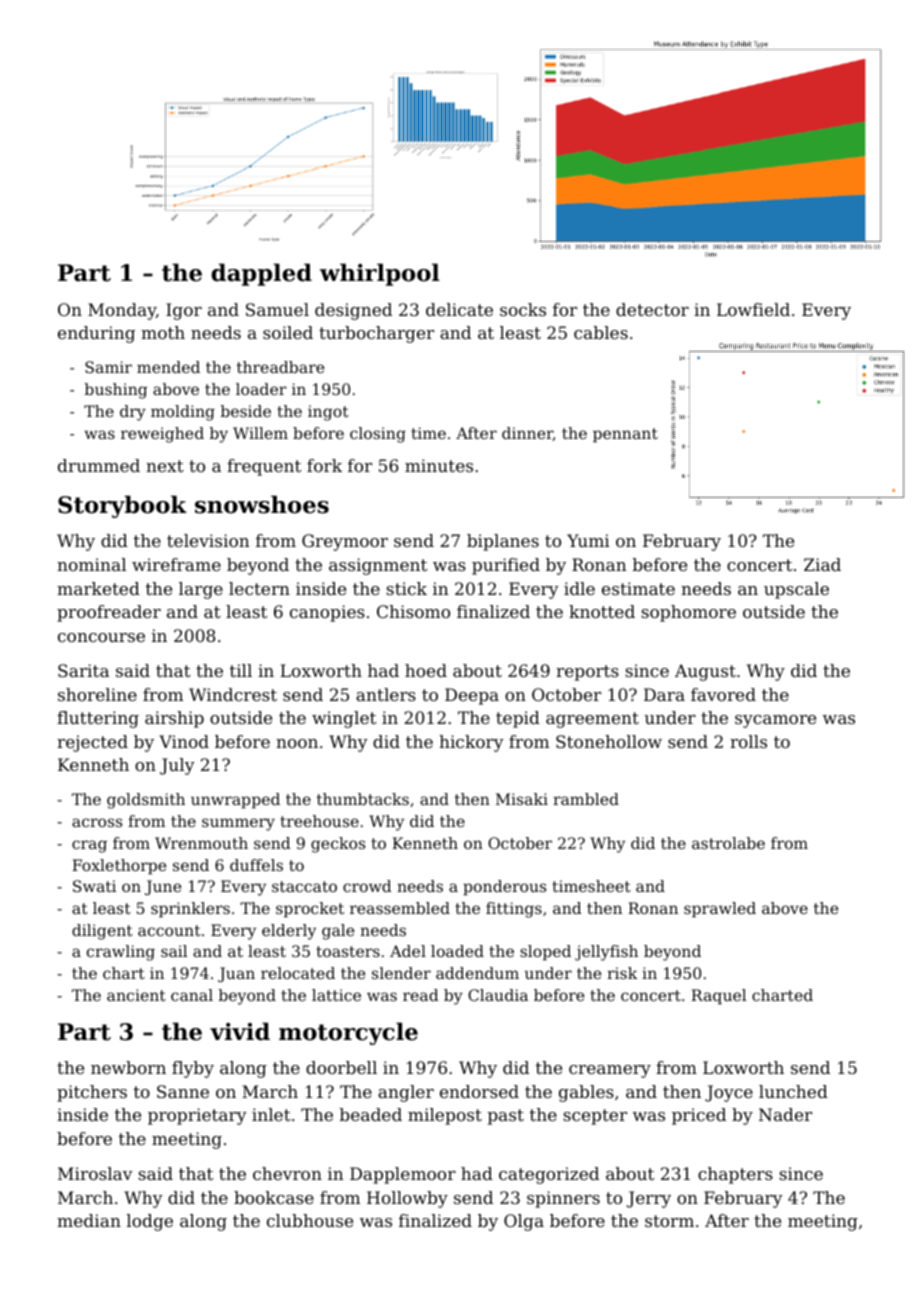 This screenshot has height=1308, width=924. What do you see at coordinates (479, 1091) in the screenshot?
I see `endorsed` at bounding box center [479, 1091].
